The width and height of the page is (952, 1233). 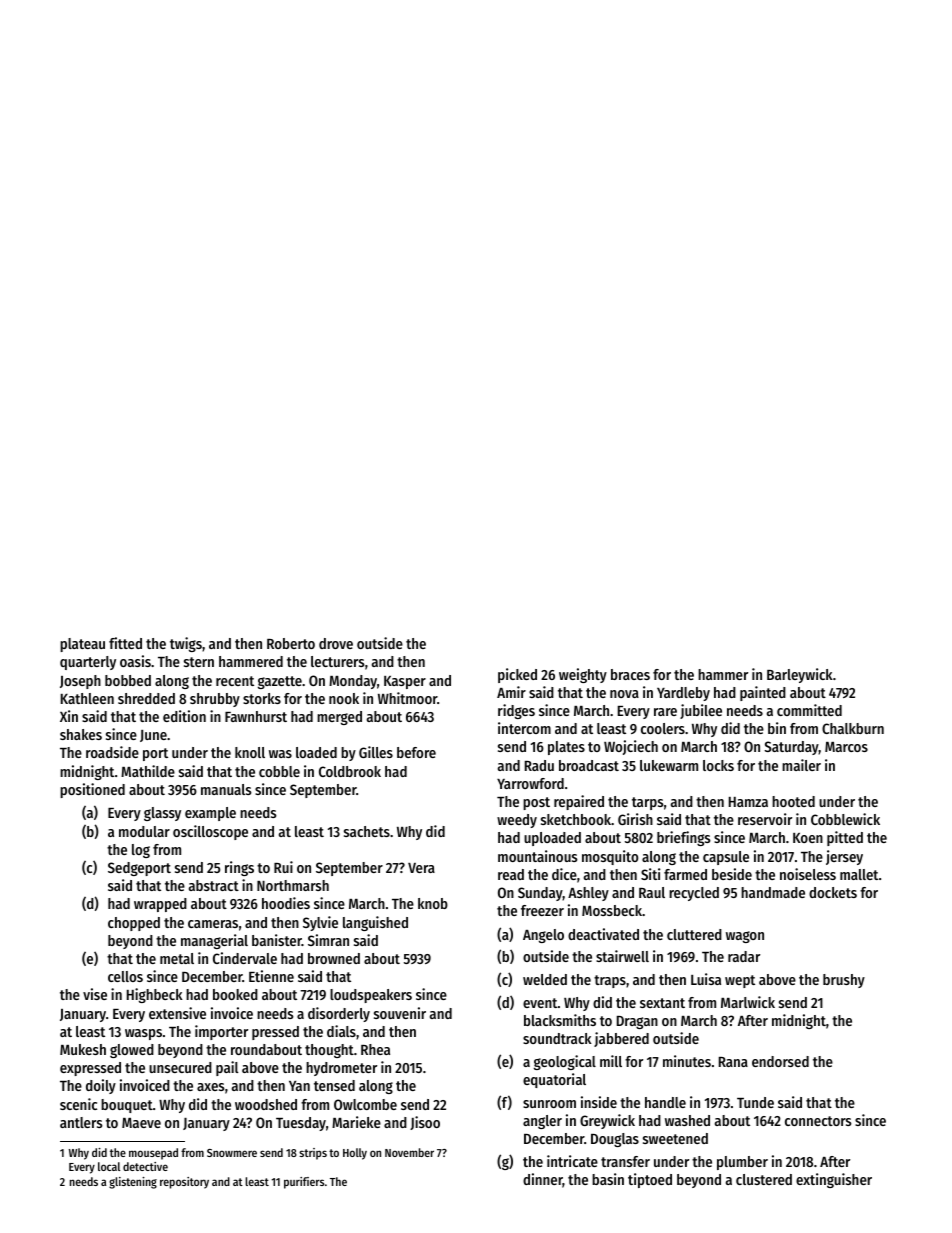 I want to click on cellos, so click(x=125, y=976).
